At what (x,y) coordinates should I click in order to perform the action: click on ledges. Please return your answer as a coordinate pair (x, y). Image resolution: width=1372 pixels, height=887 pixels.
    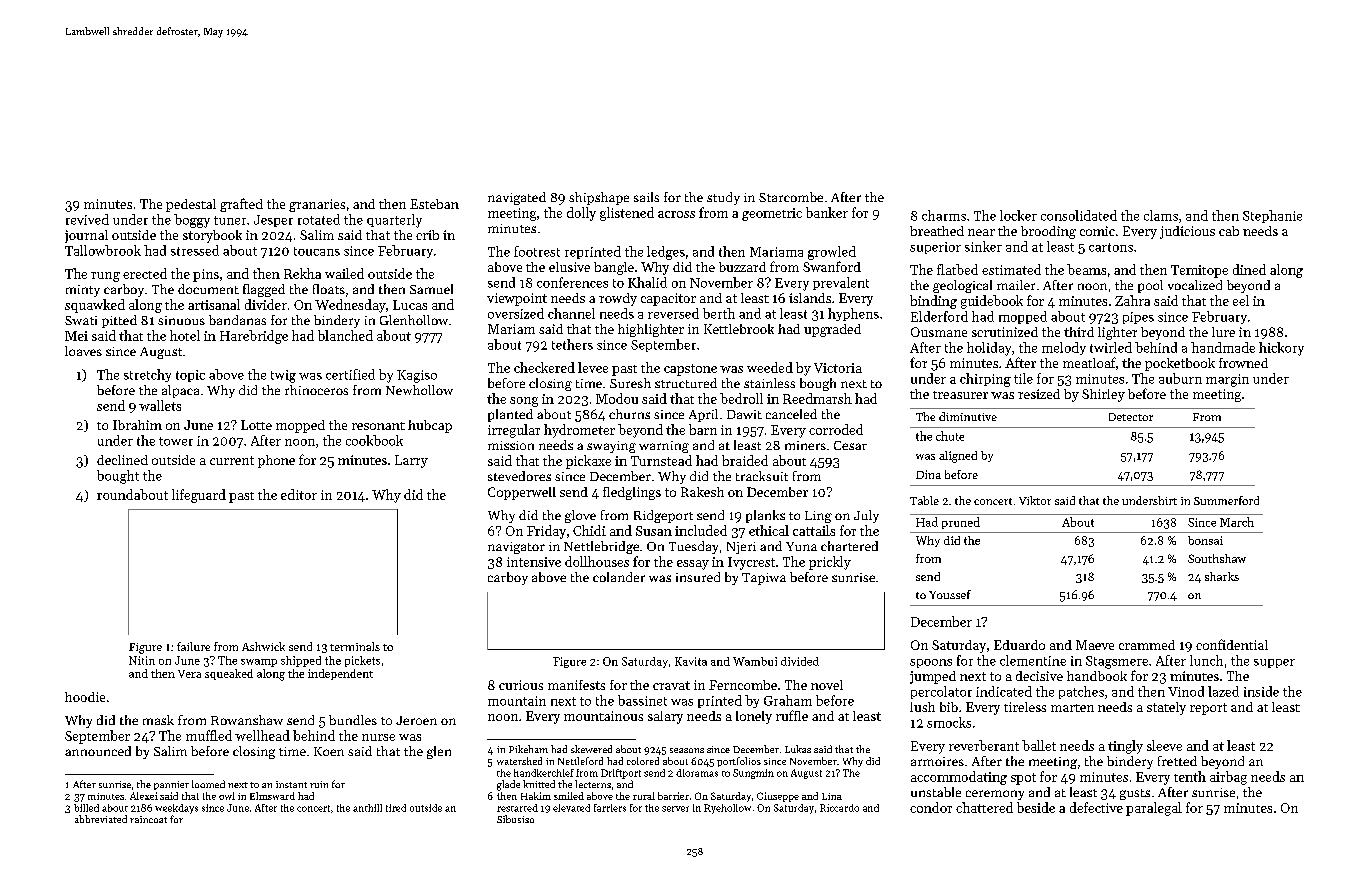
    Looking at the image, I should click on (666, 253).
